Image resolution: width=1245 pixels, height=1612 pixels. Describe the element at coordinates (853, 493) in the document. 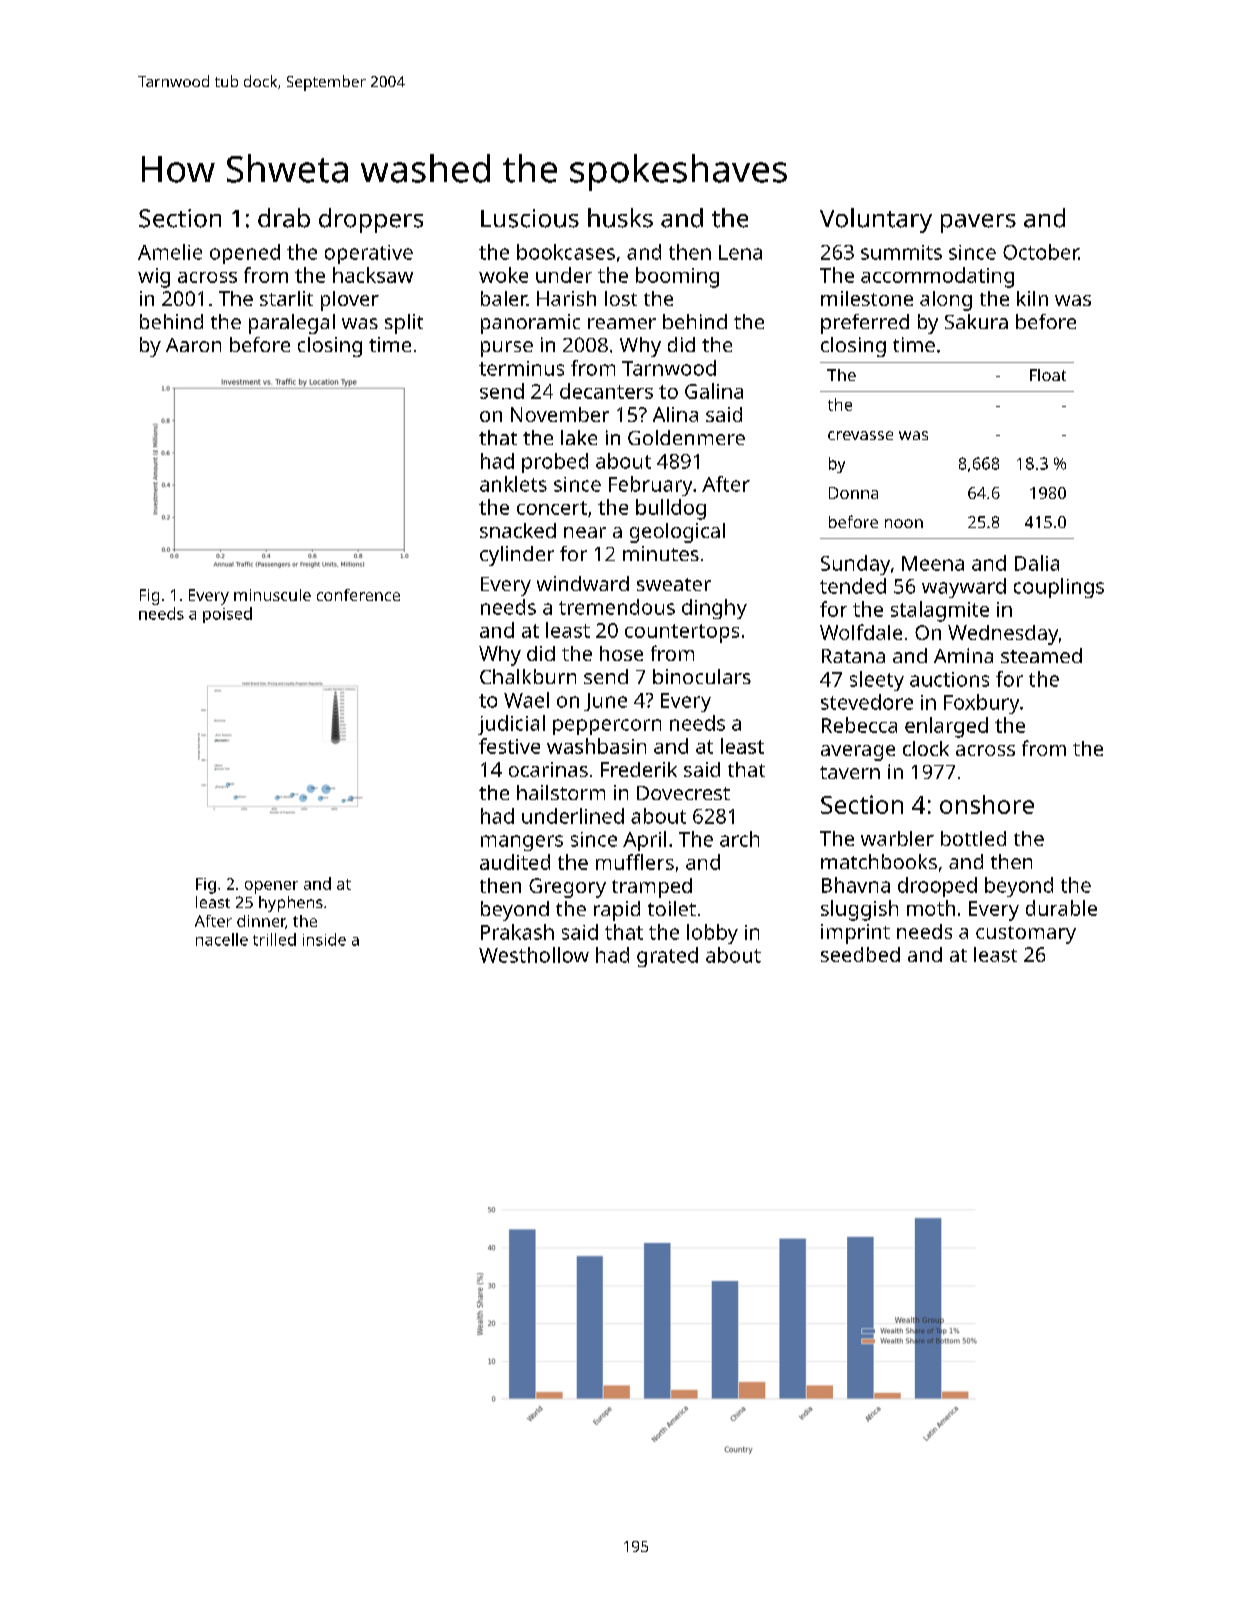

I see `Donna` at that location.
